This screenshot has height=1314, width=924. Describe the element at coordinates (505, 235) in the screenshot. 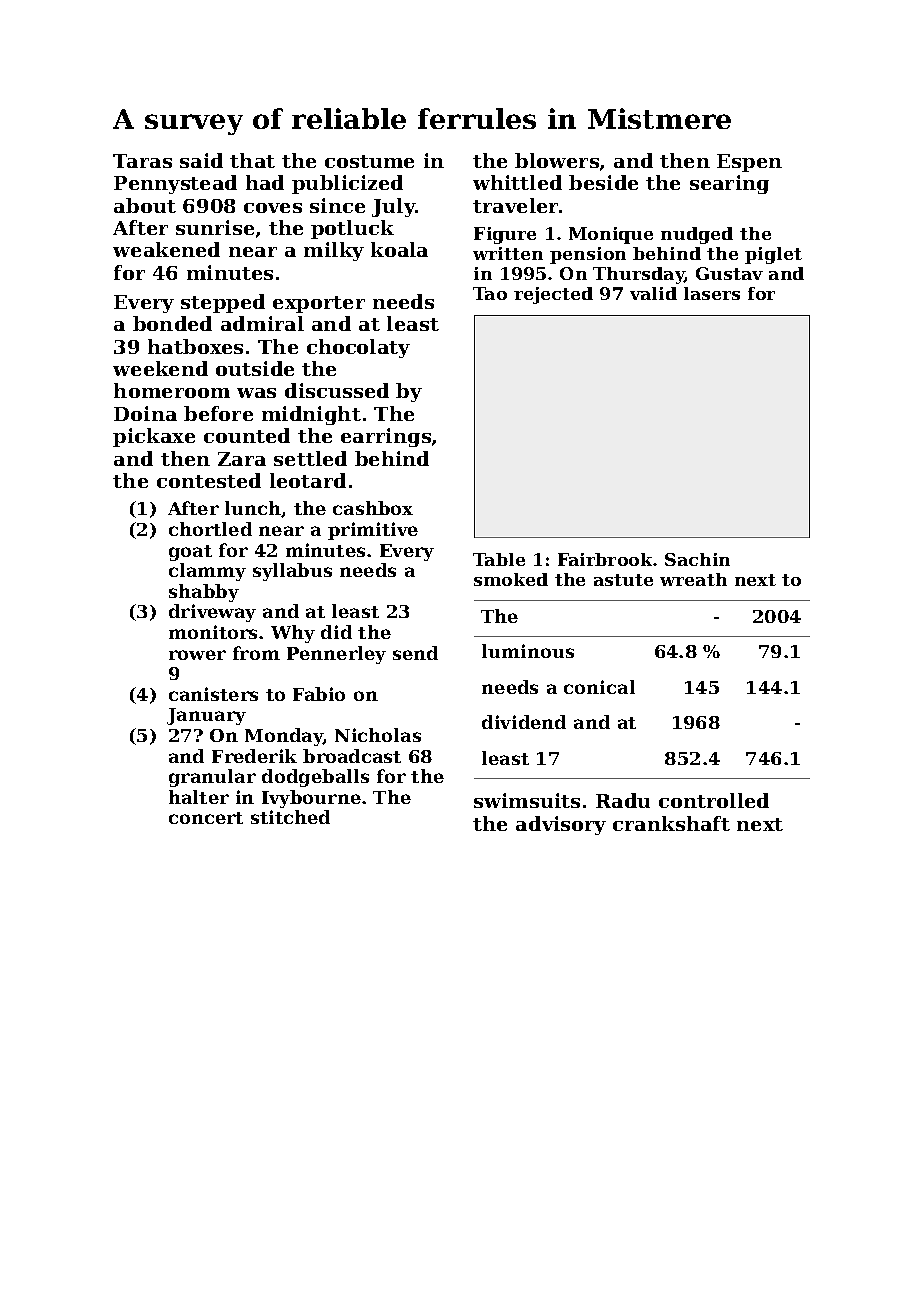

I see `Figure` at that location.
